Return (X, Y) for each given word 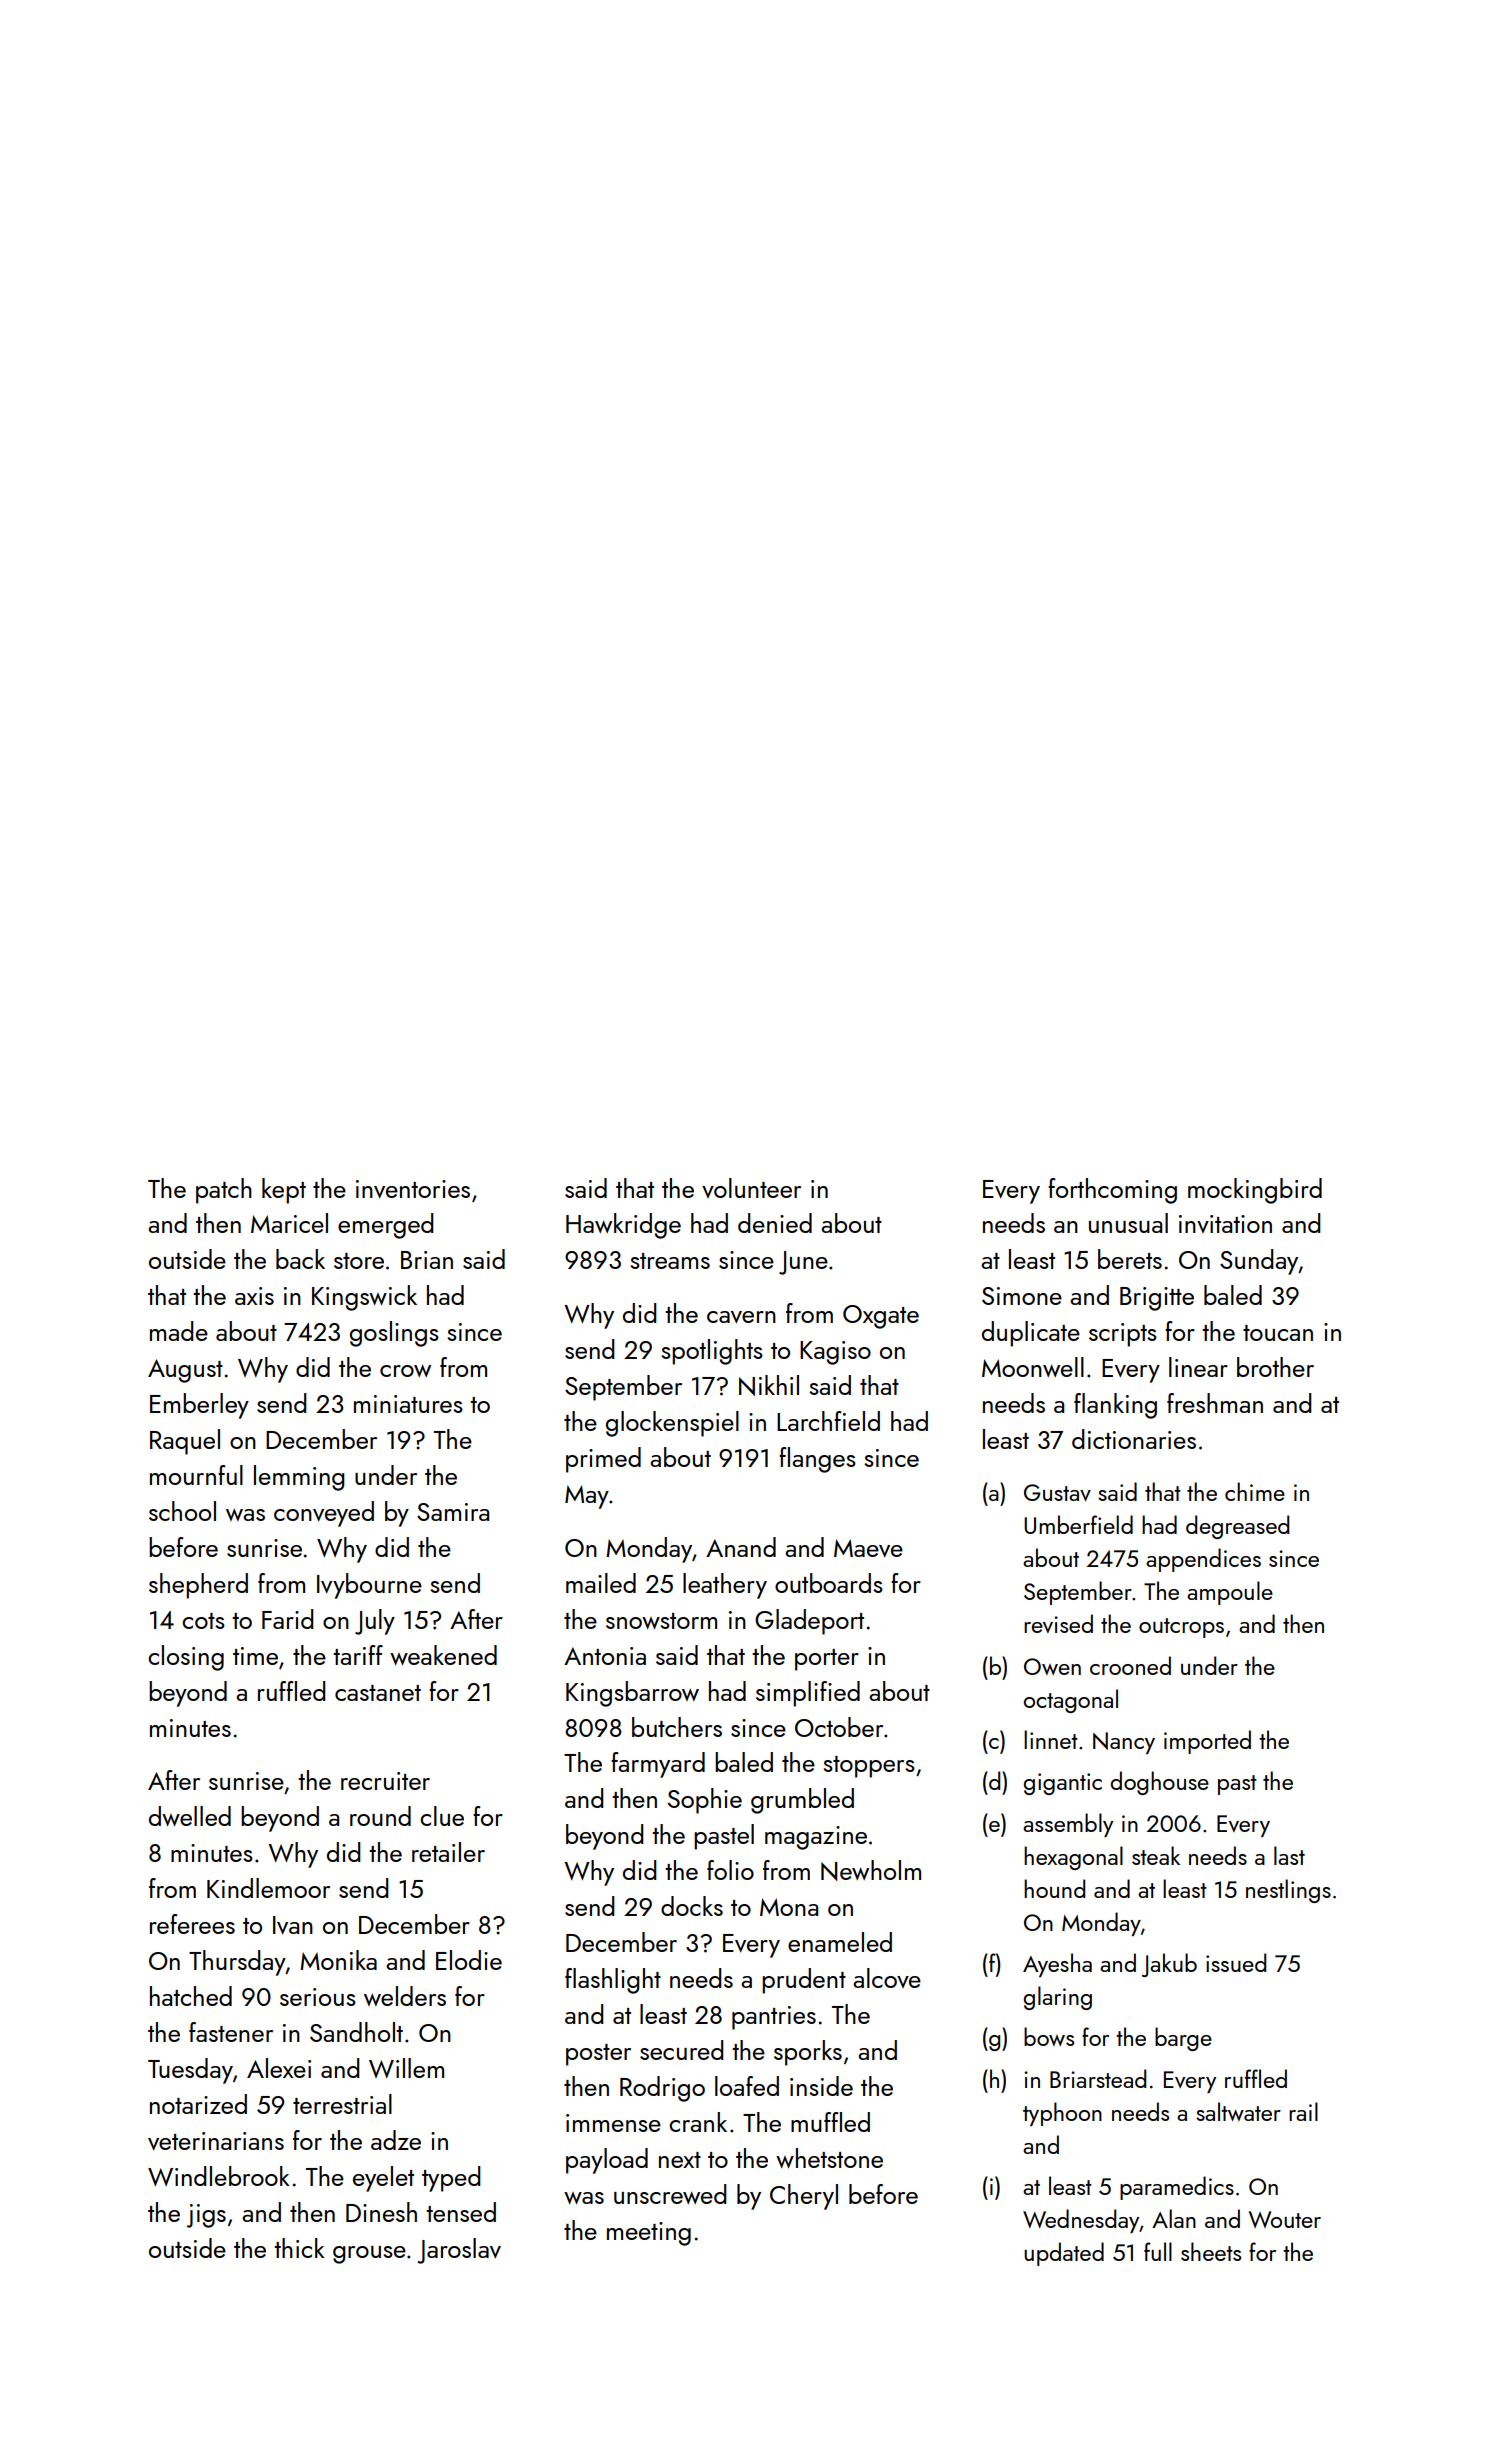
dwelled (190, 1816)
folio (730, 1870)
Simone (1022, 1296)
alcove (887, 1978)
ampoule (1230, 1593)
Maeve (868, 1548)
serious (318, 1997)
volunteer (751, 1188)
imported (1207, 1742)
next (680, 2160)
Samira (453, 1512)
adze (396, 2140)
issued (1236, 1962)
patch (224, 1191)
